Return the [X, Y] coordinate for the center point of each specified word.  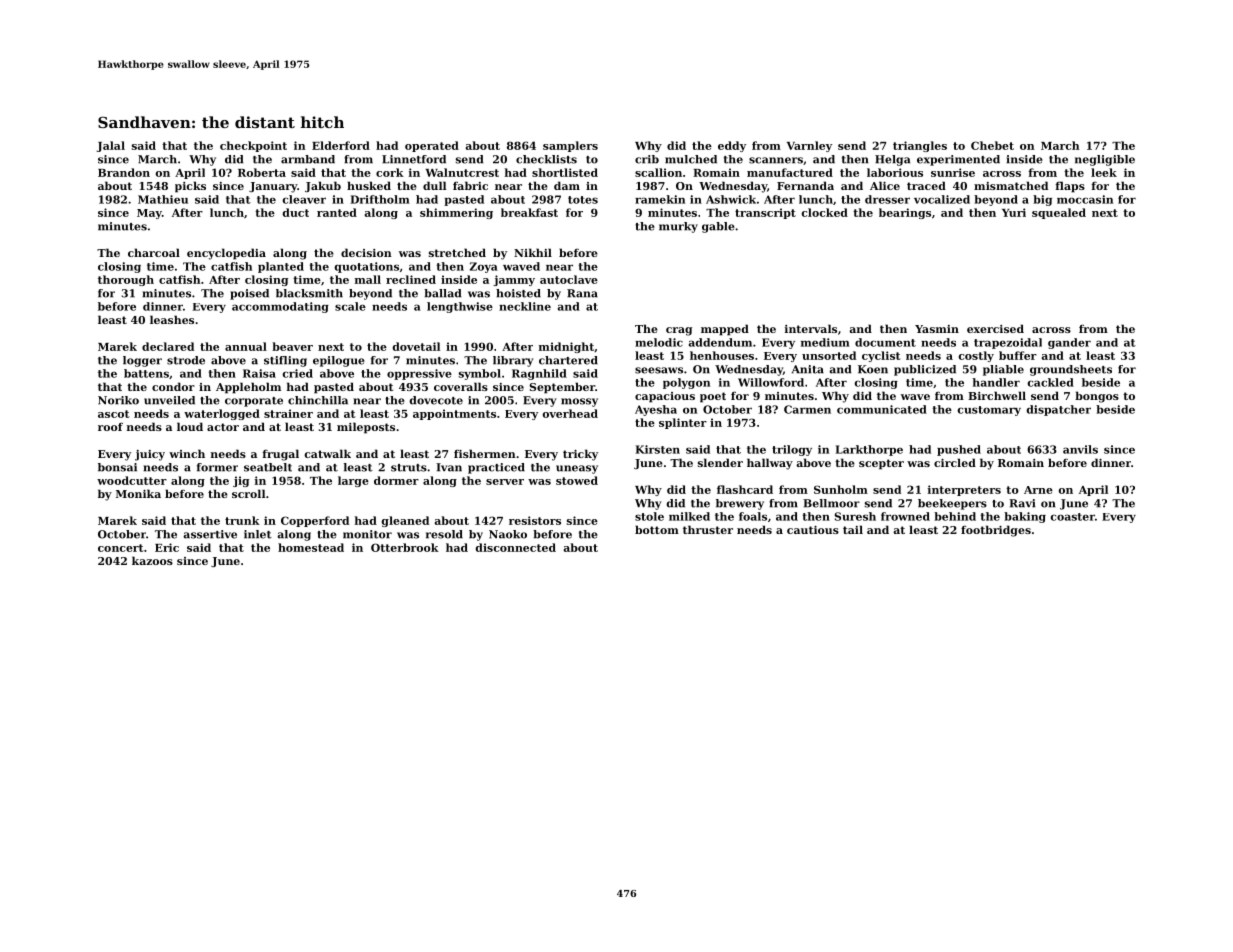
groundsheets [1071, 370]
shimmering [456, 213]
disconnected [516, 547]
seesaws [659, 370]
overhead [570, 413]
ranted [337, 212]
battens [146, 373]
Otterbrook [405, 547]
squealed [1059, 213]
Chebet [992, 145]
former [217, 467]
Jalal [111, 146]
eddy [732, 146]
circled [955, 462]
